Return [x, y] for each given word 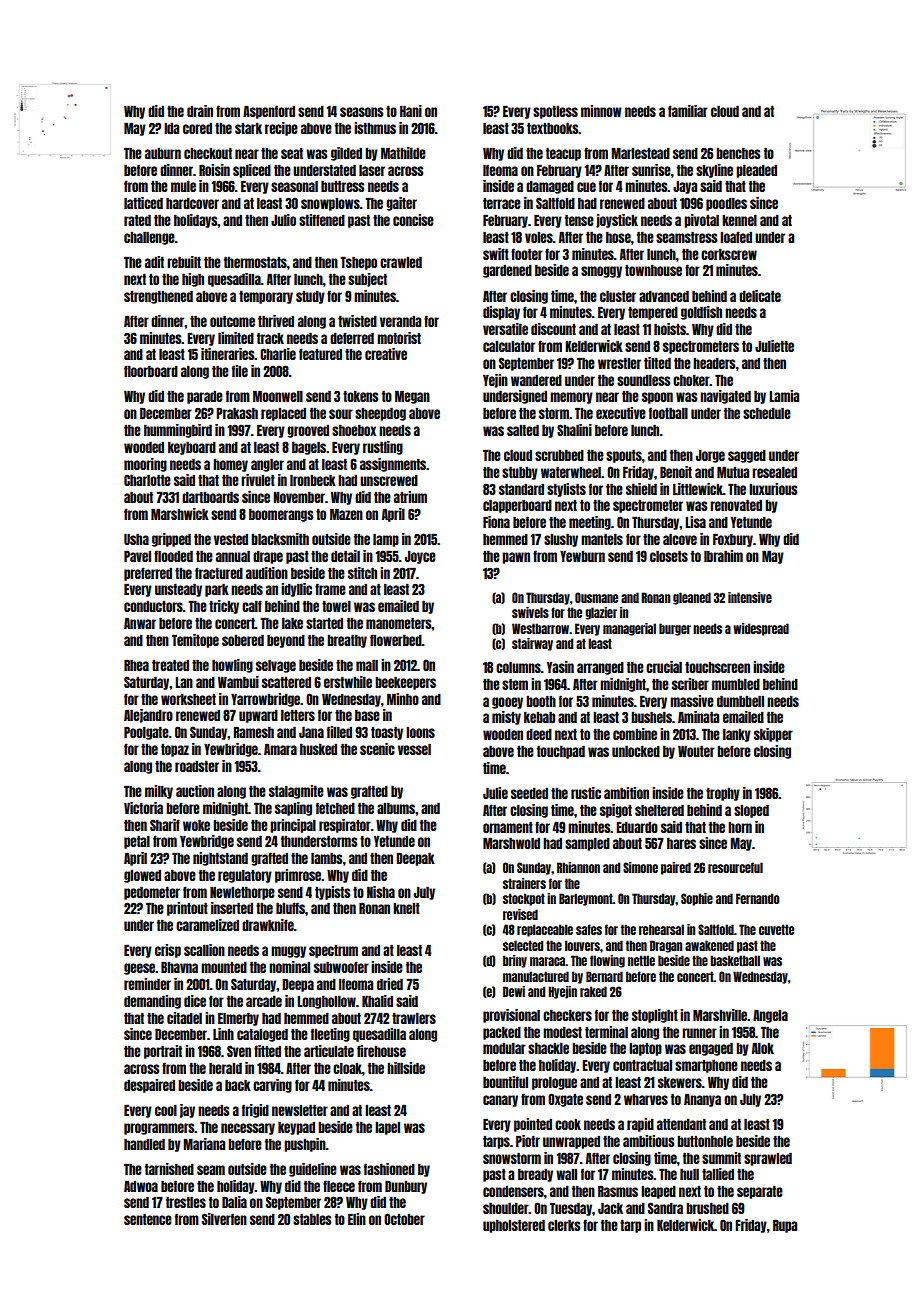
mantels [602, 539]
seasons [361, 112]
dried [390, 984]
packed [502, 1033]
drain [200, 111]
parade [205, 397]
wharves [646, 1099]
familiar [688, 111]
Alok [763, 1048]
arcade [264, 1001]
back [238, 1085]
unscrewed [389, 480]
